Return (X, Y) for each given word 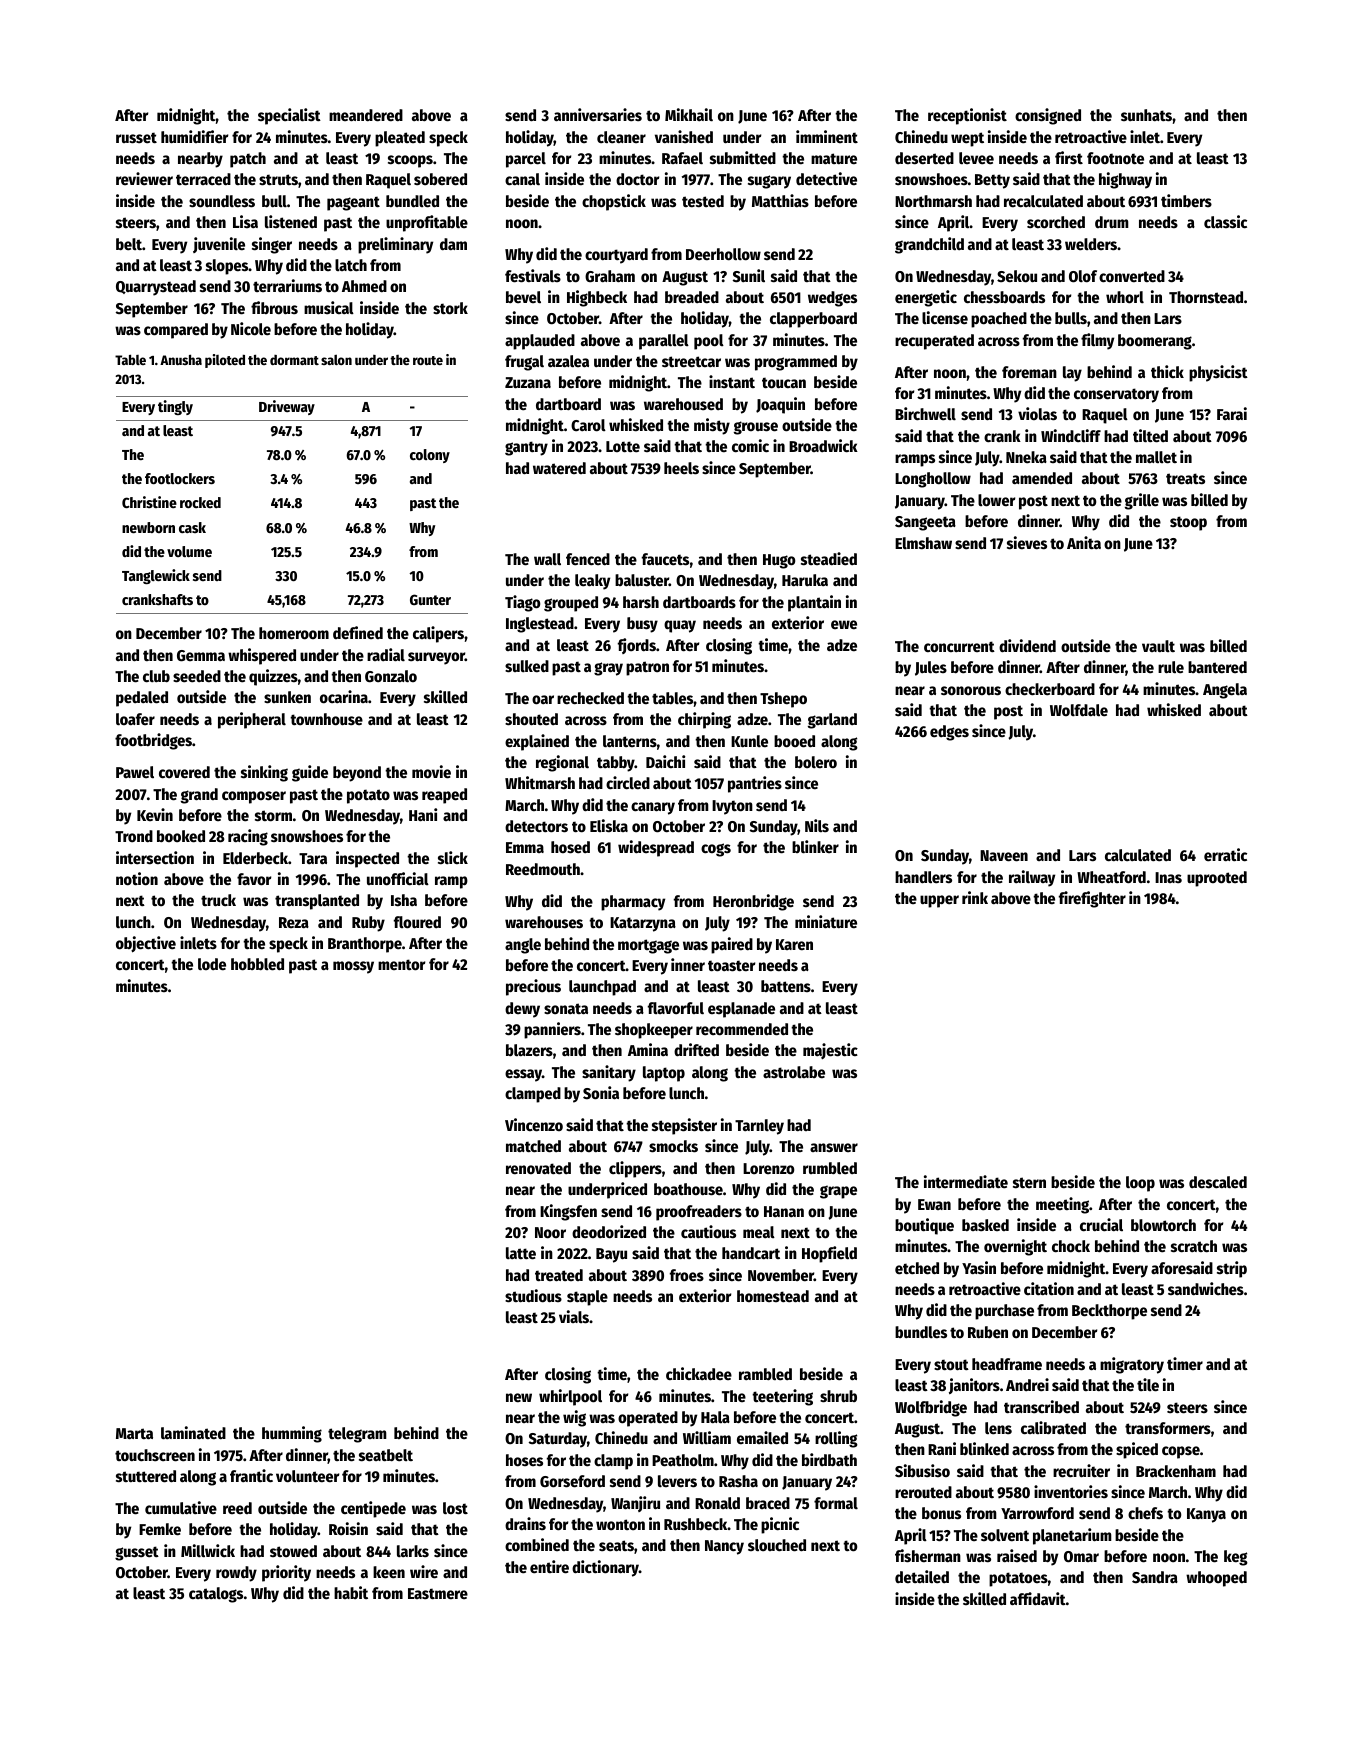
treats (1185, 479)
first (1069, 158)
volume (189, 551)
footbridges (153, 741)
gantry (526, 448)
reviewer (144, 179)
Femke (160, 1529)
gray (608, 669)
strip (1232, 1269)
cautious (708, 1232)
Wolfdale (1079, 710)
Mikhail (689, 115)
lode (212, 964)
